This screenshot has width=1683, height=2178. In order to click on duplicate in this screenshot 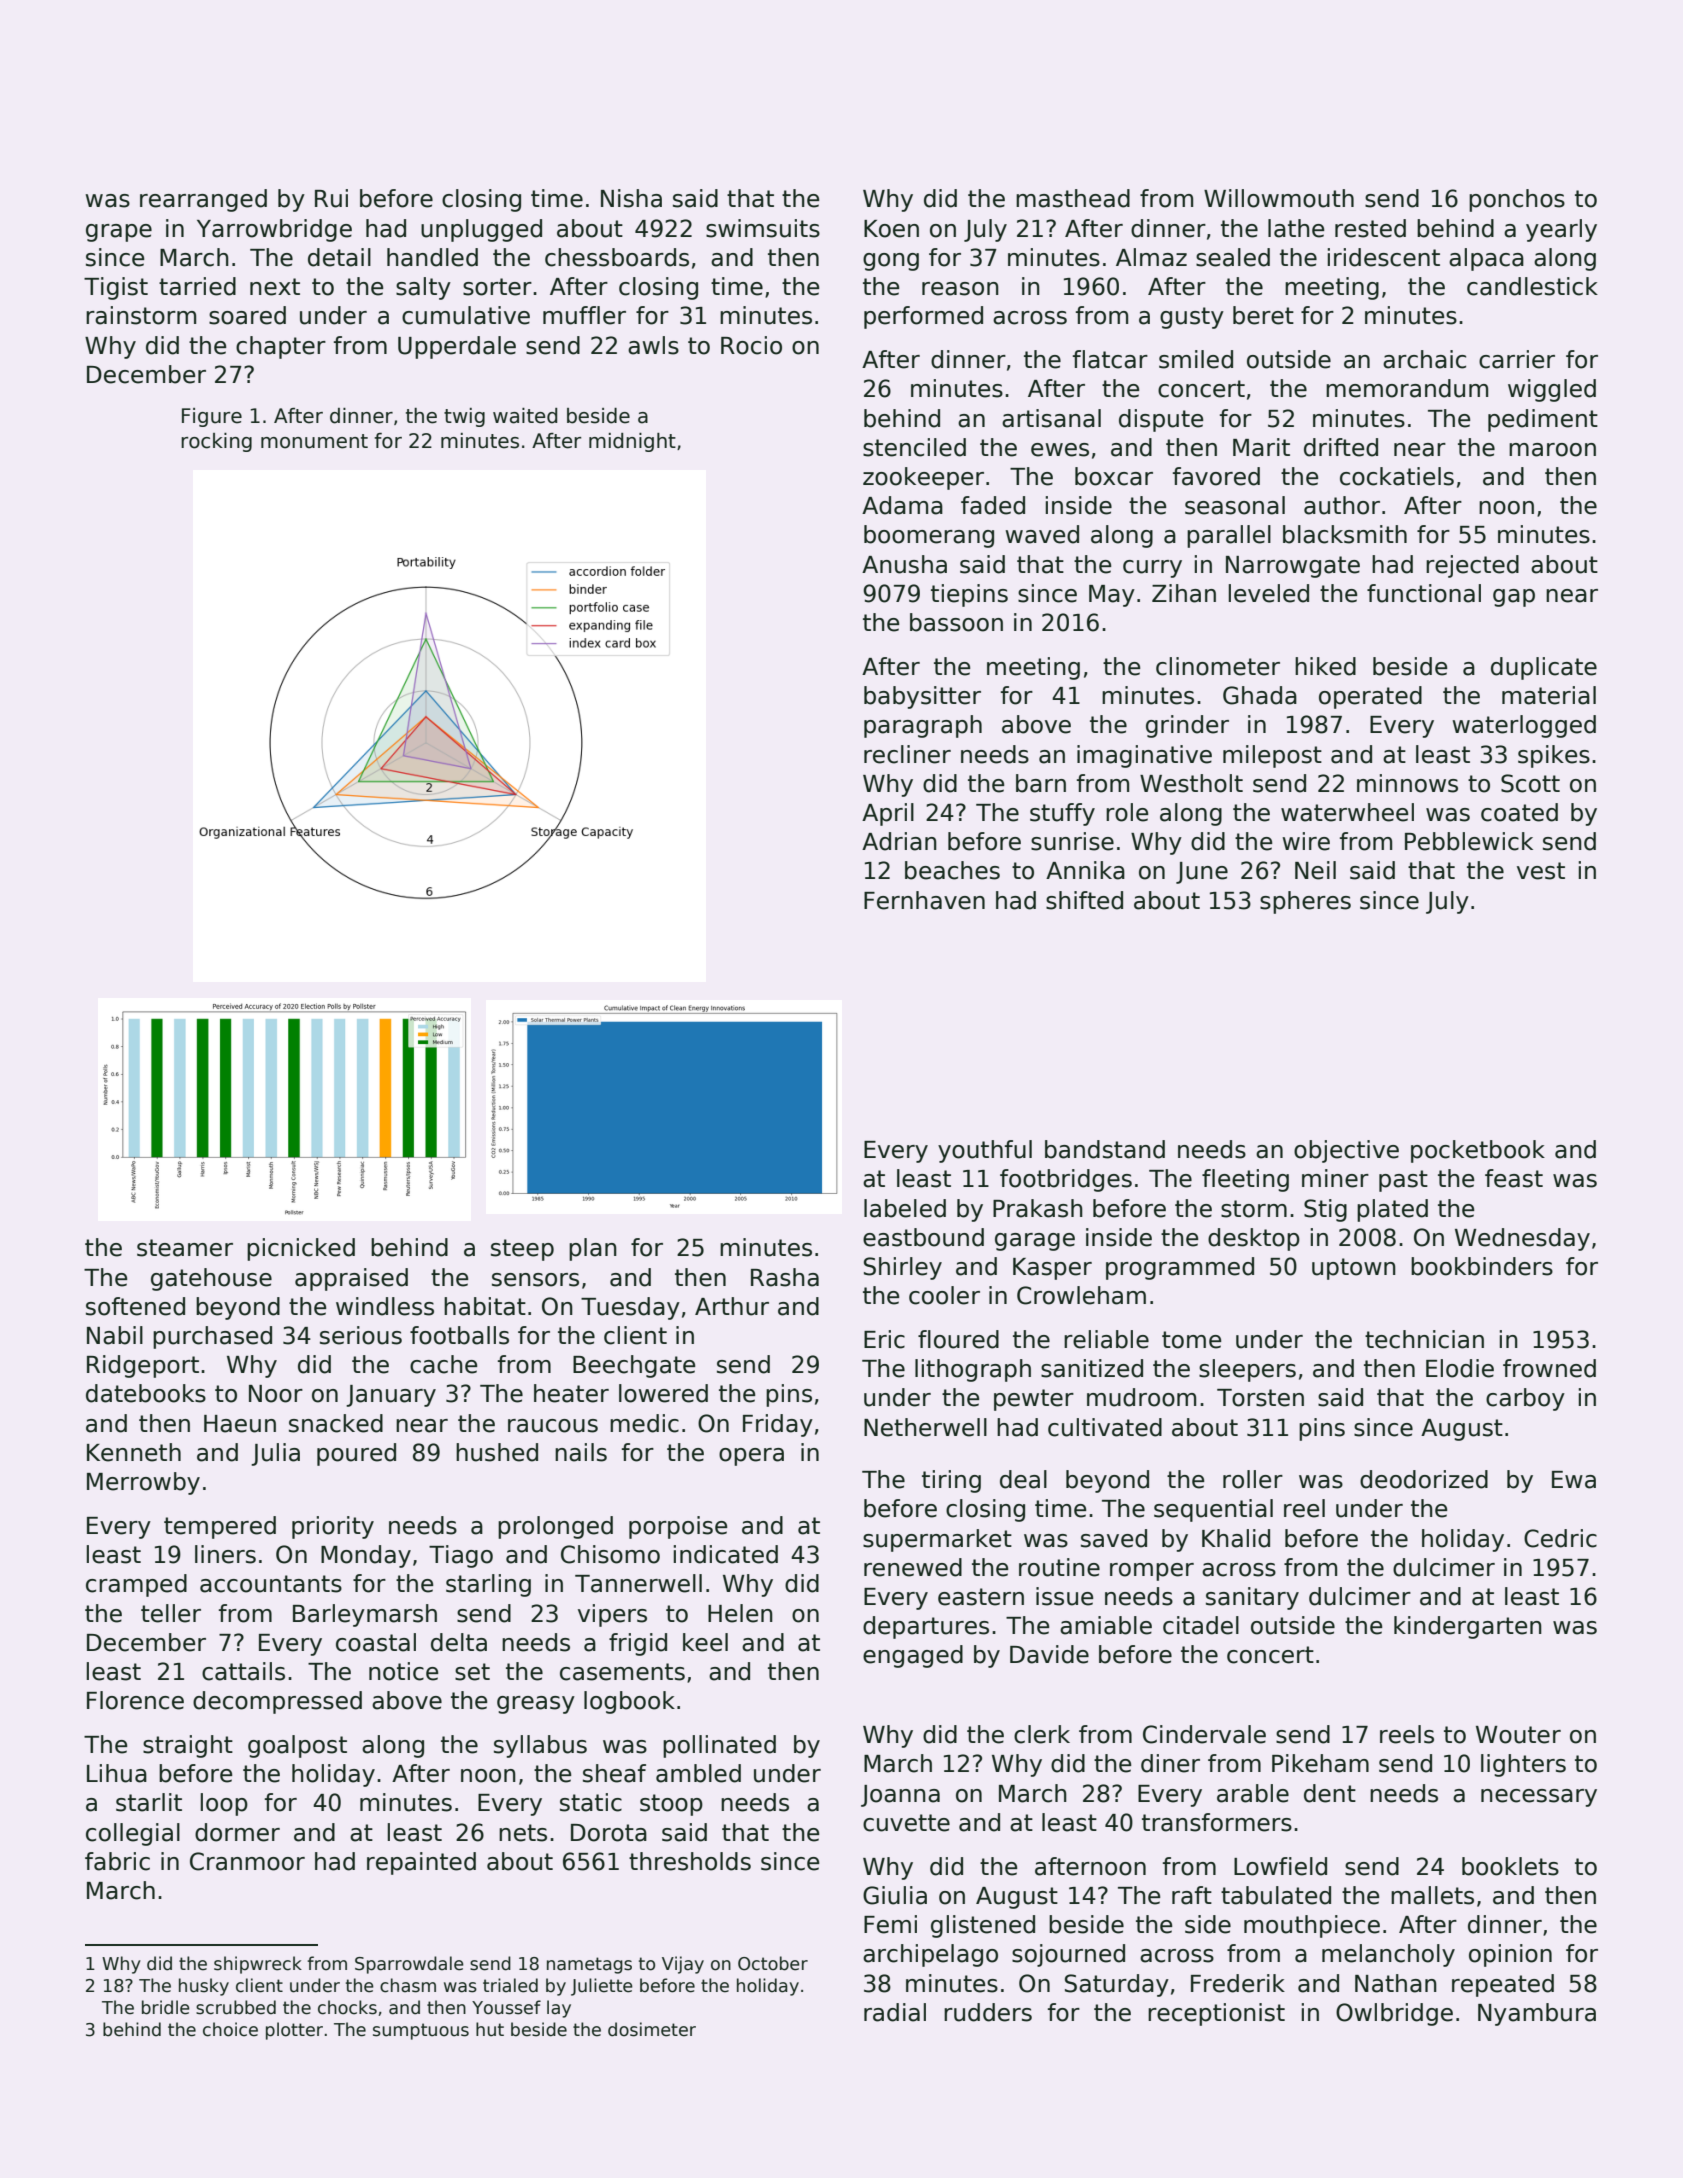, I will do `click(1544, 668)`.
